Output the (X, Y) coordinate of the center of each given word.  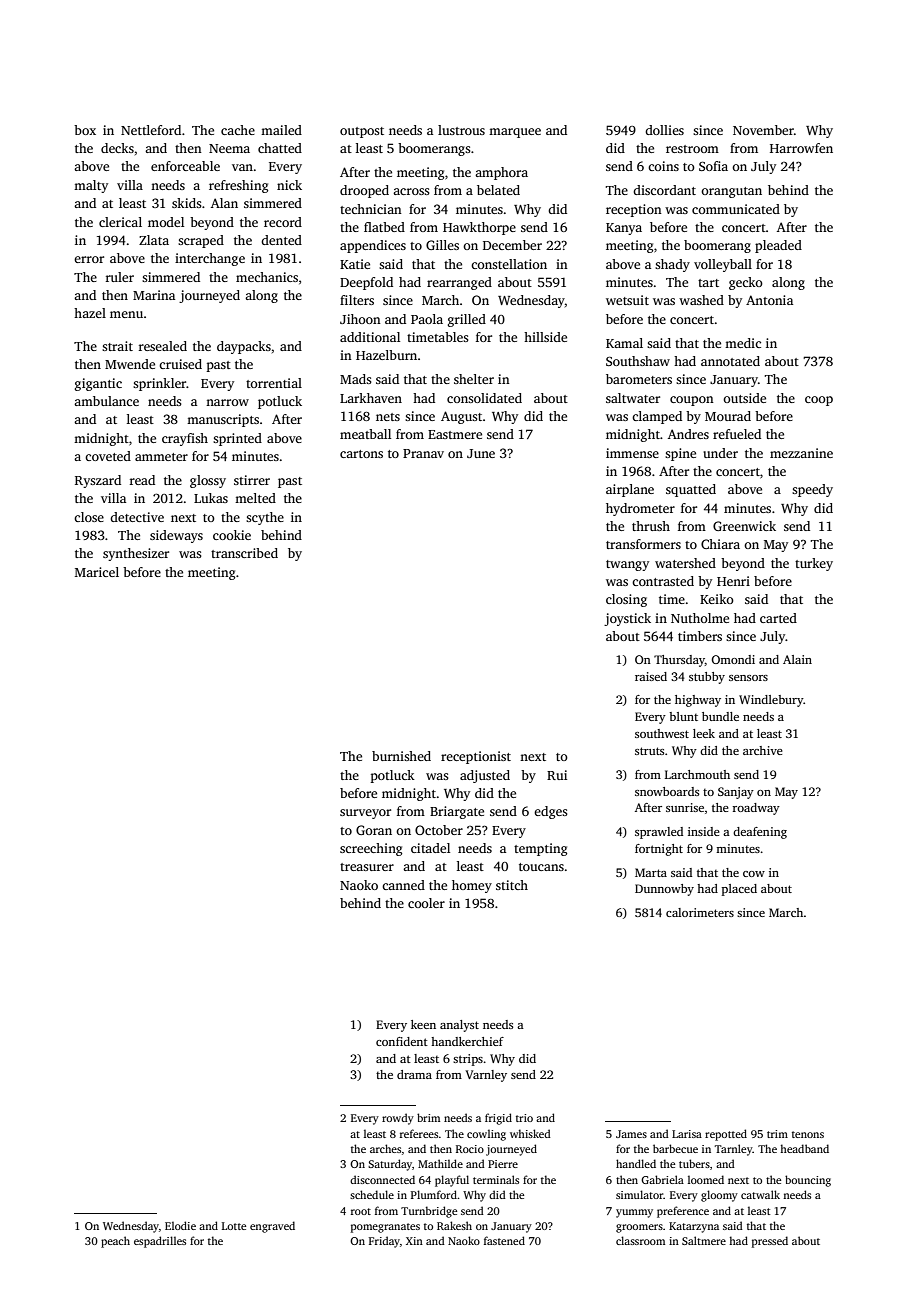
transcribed (244, 553)
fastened (504, 1240)
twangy (627, 565)
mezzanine (801, 453)
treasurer (367, 867)
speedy (812, 490)
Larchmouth (697, 774)
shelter (474, 379)
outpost (362, 132)
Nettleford (151, 130)
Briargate (457, 812)
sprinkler (160, 384)
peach (115, 1242)
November (763, 130)
